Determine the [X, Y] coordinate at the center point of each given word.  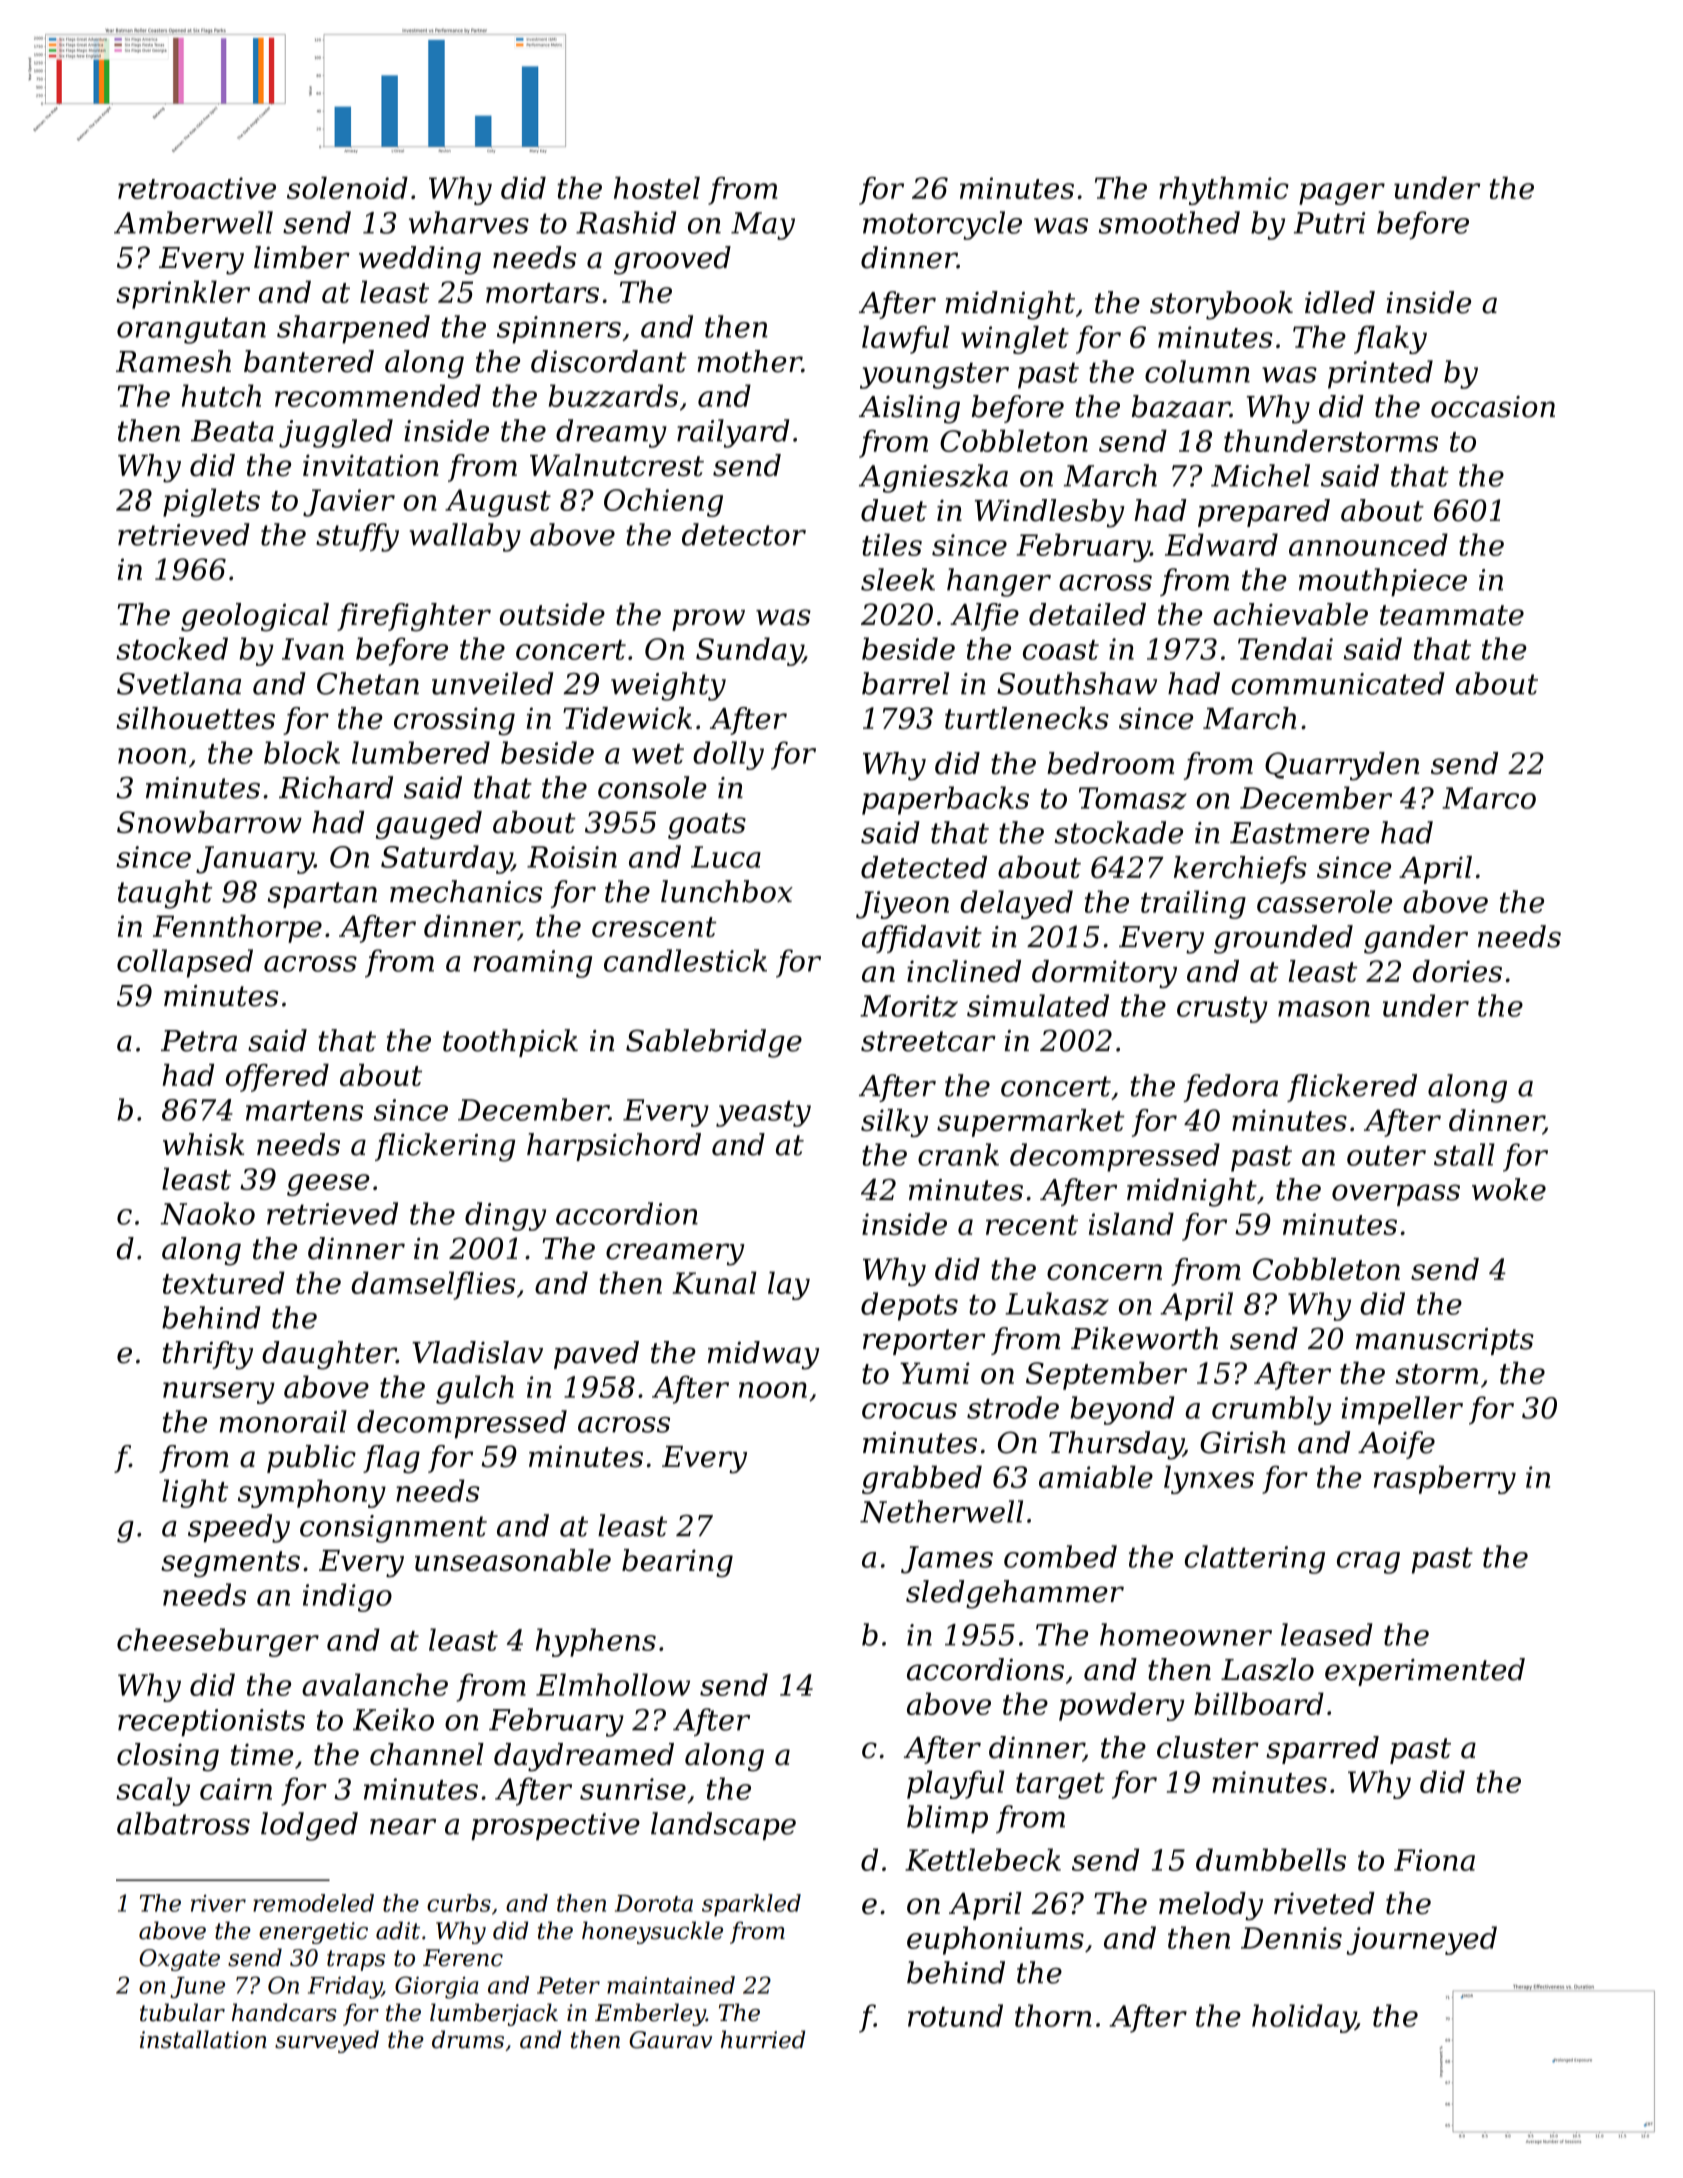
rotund [955, 2015]
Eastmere [1300, 833]
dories [1457, 971]
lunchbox [727, 891]
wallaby [465, 537]
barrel [905, 683]
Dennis [1291, 1938]
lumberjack [494, 2014]
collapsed [185, 963]
